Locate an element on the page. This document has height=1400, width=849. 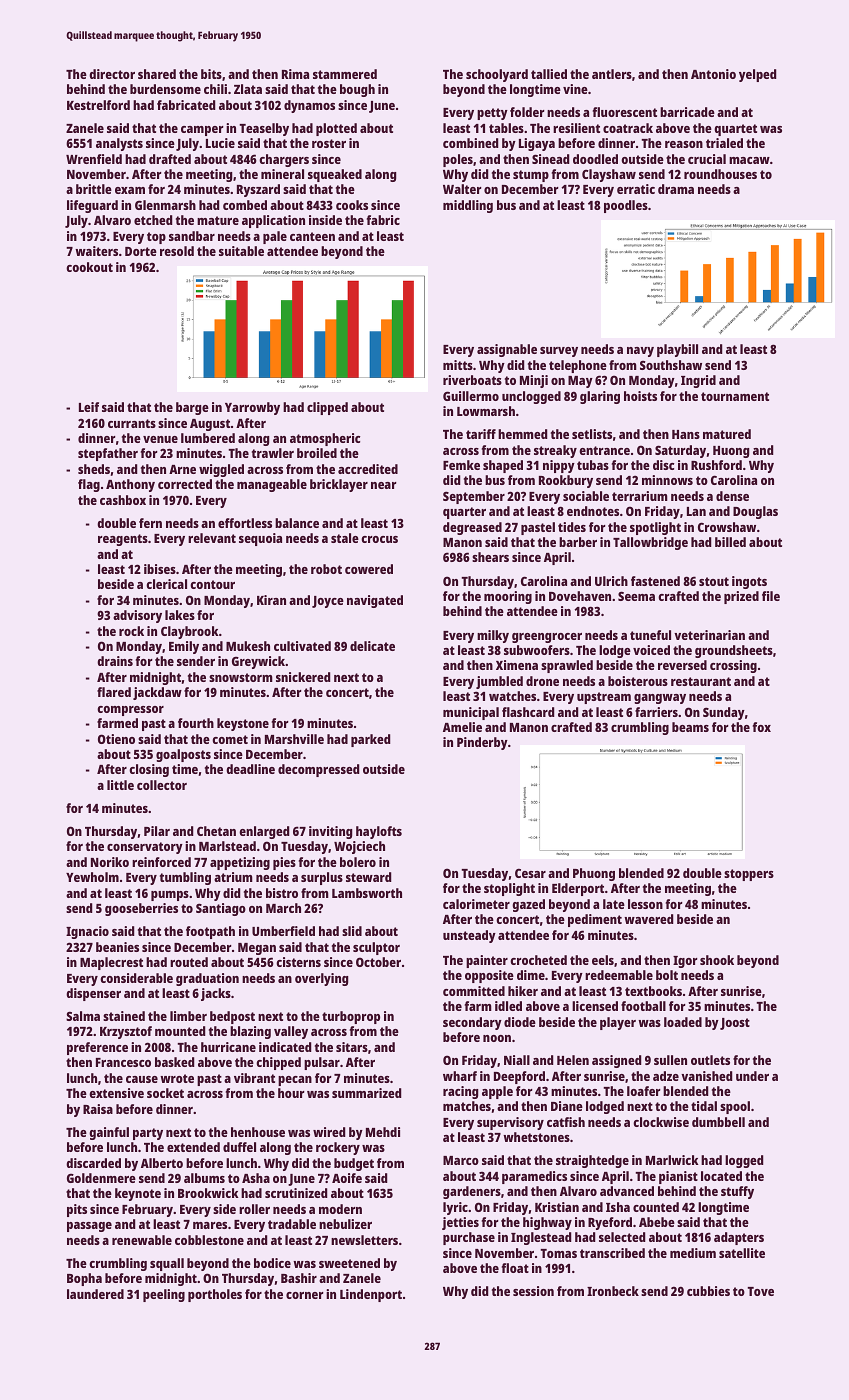
snowstorm is located at coordinates (241, 677).
